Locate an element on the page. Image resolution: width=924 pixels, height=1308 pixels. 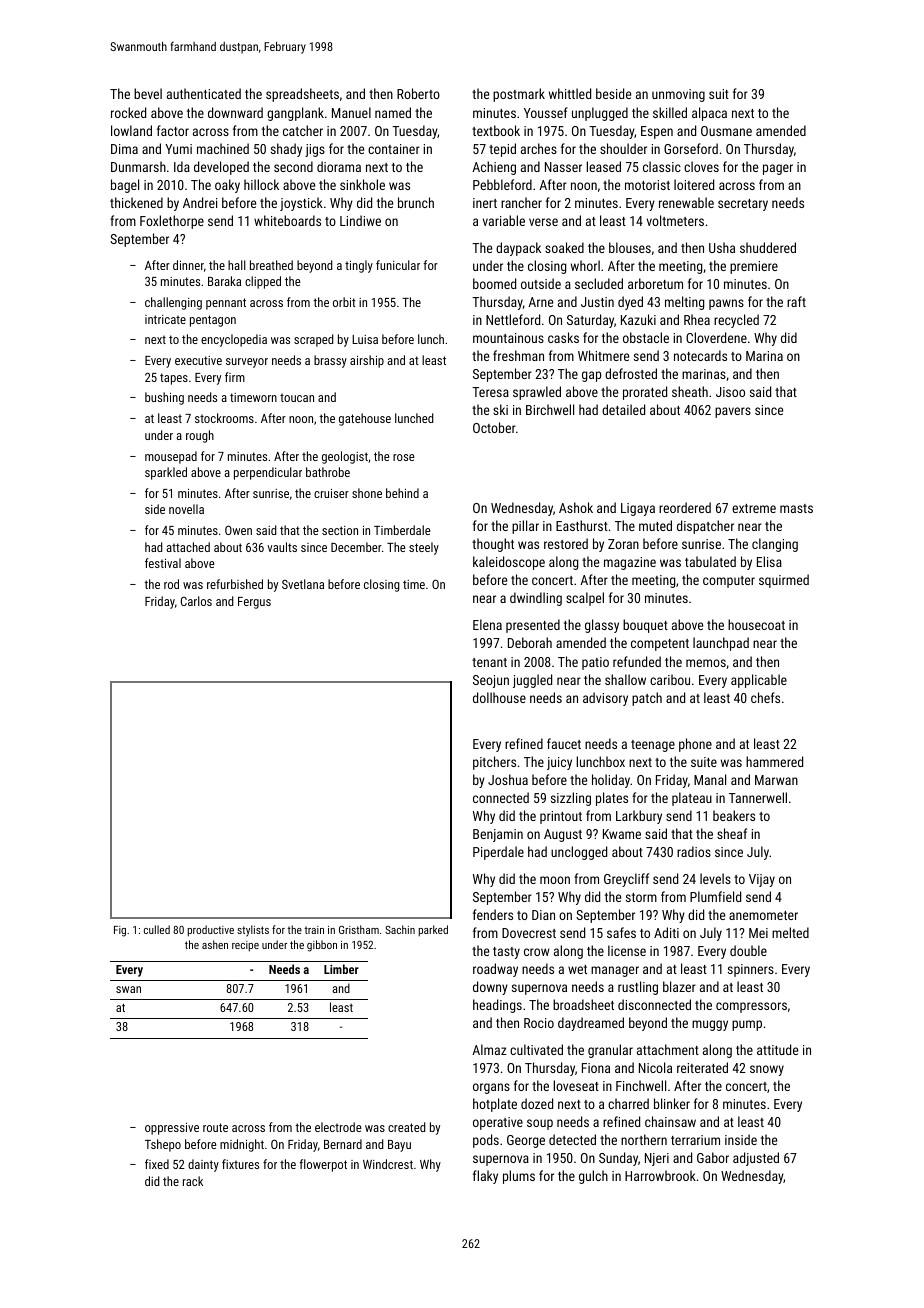
casks is located at coordinates (563, 337).
